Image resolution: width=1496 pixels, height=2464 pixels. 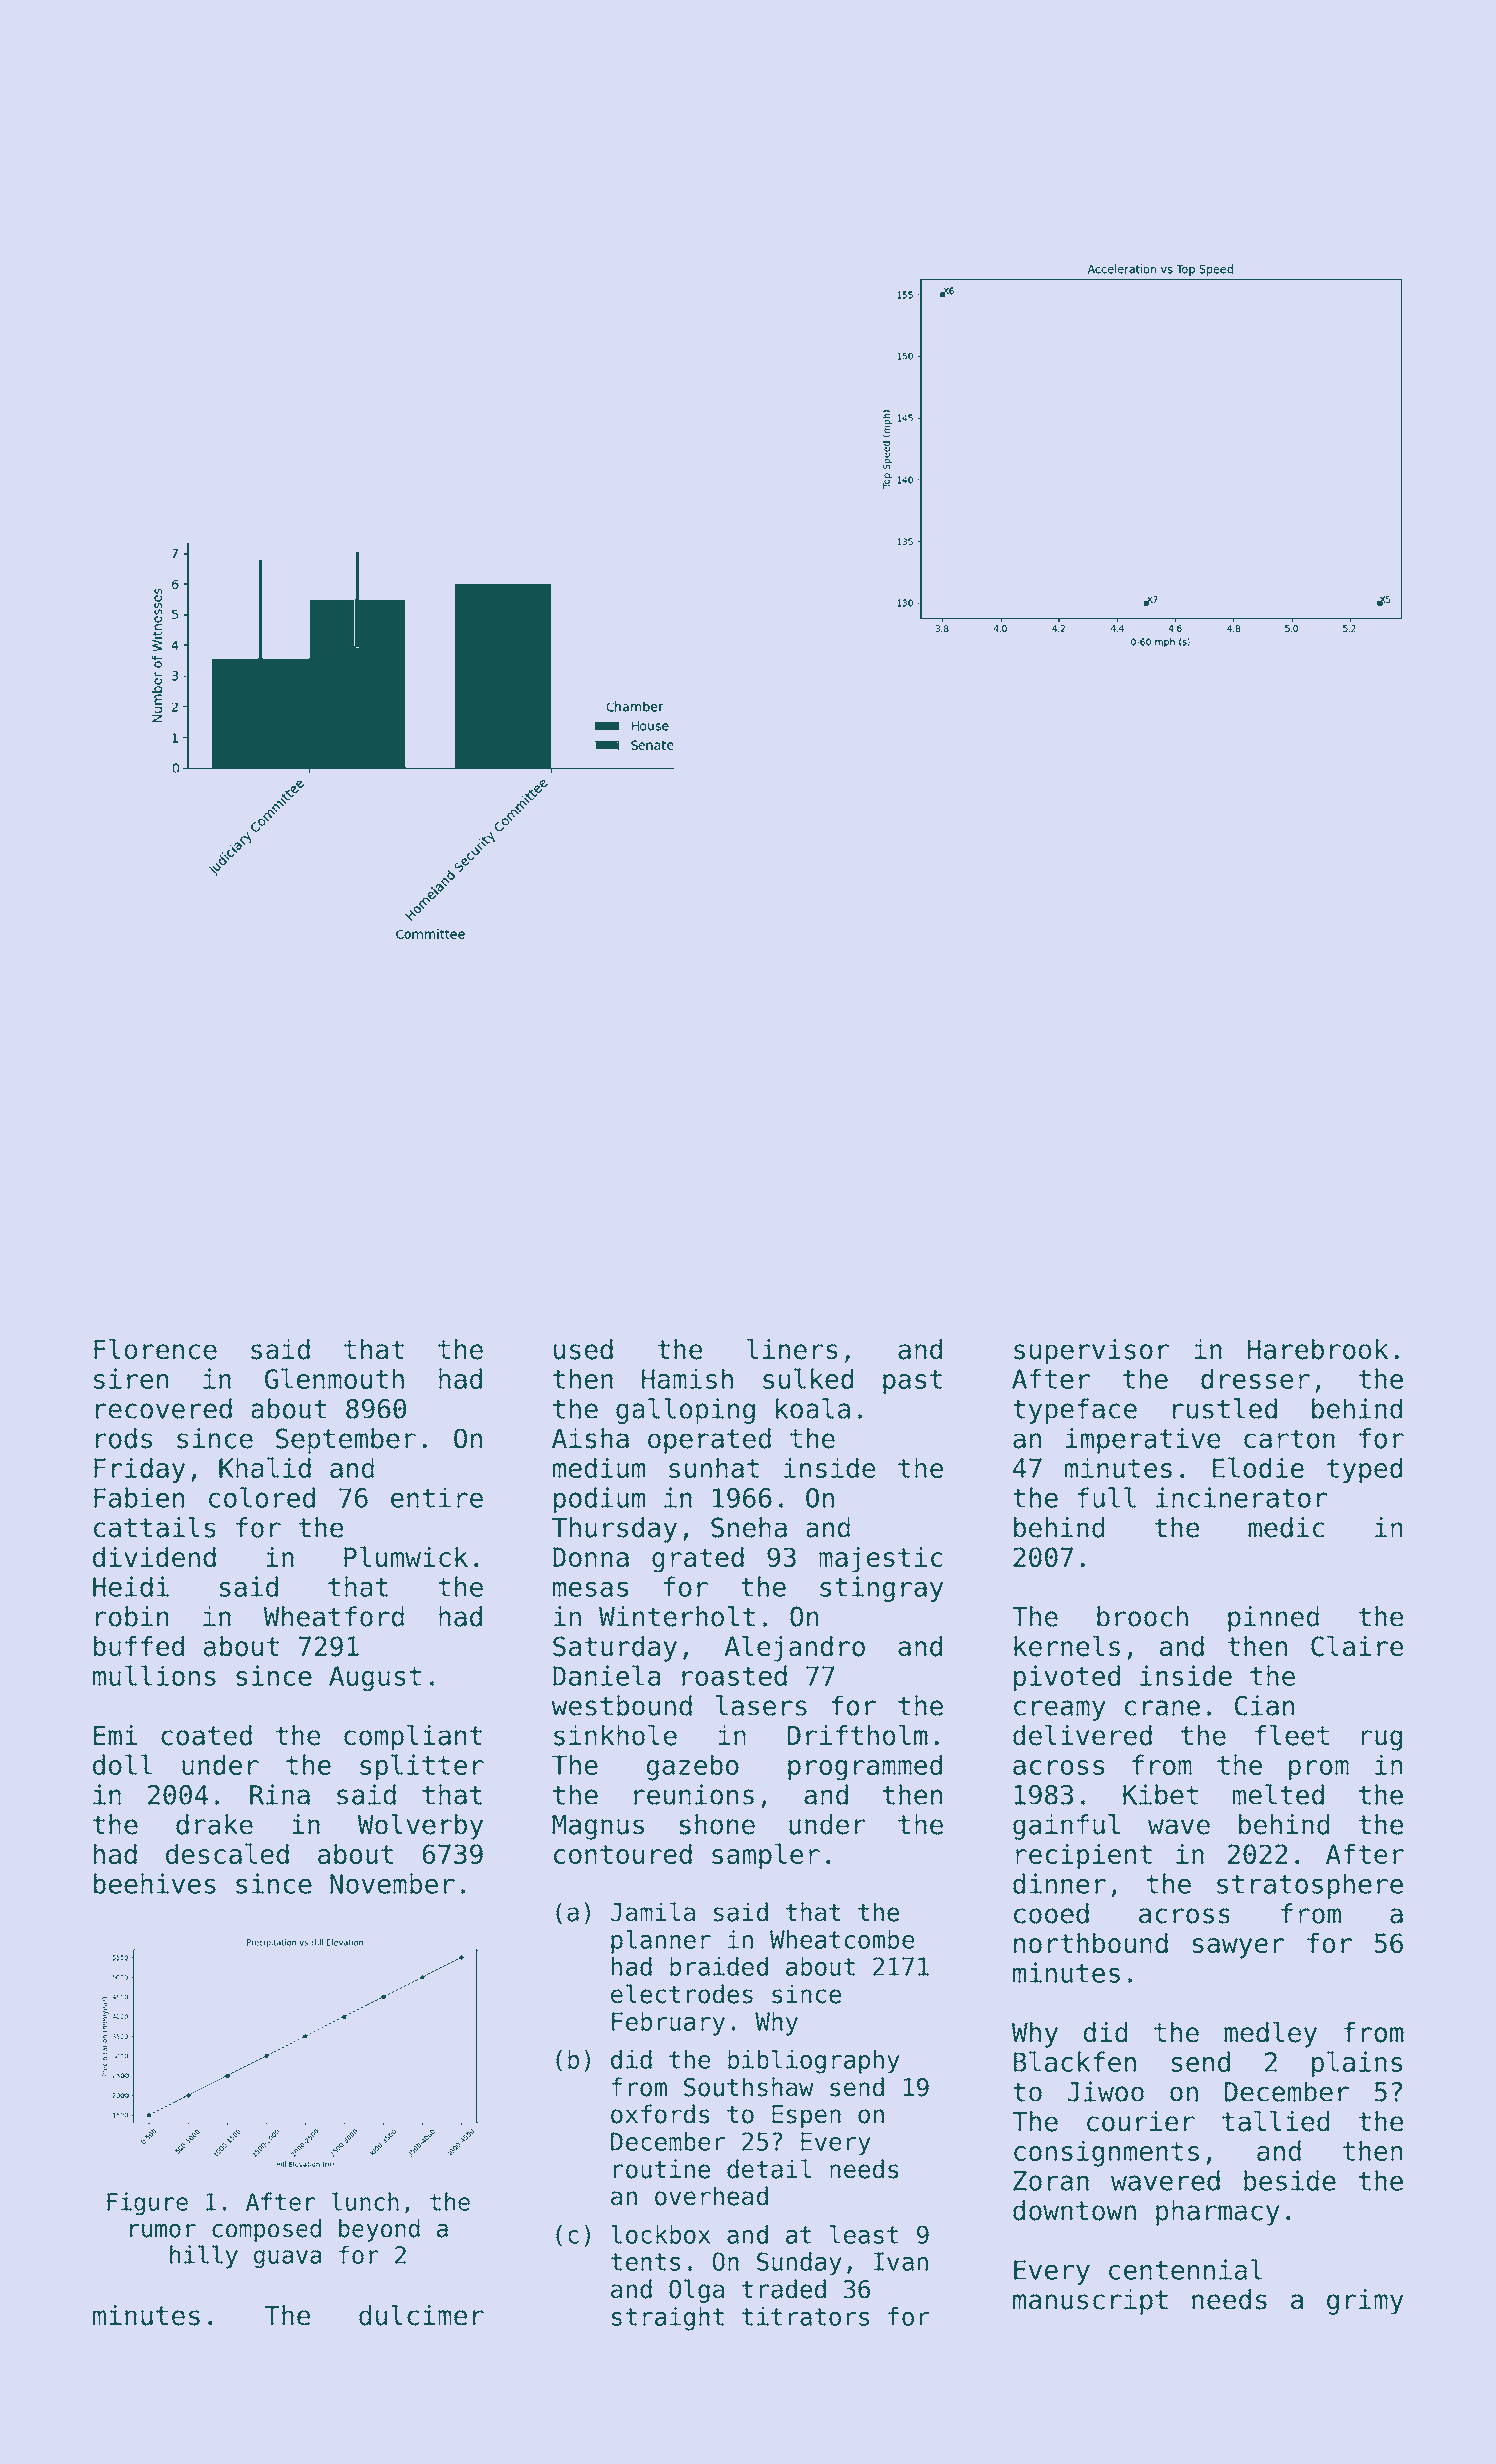 I want to click on consignments, so click(x=1106, y=2153).
